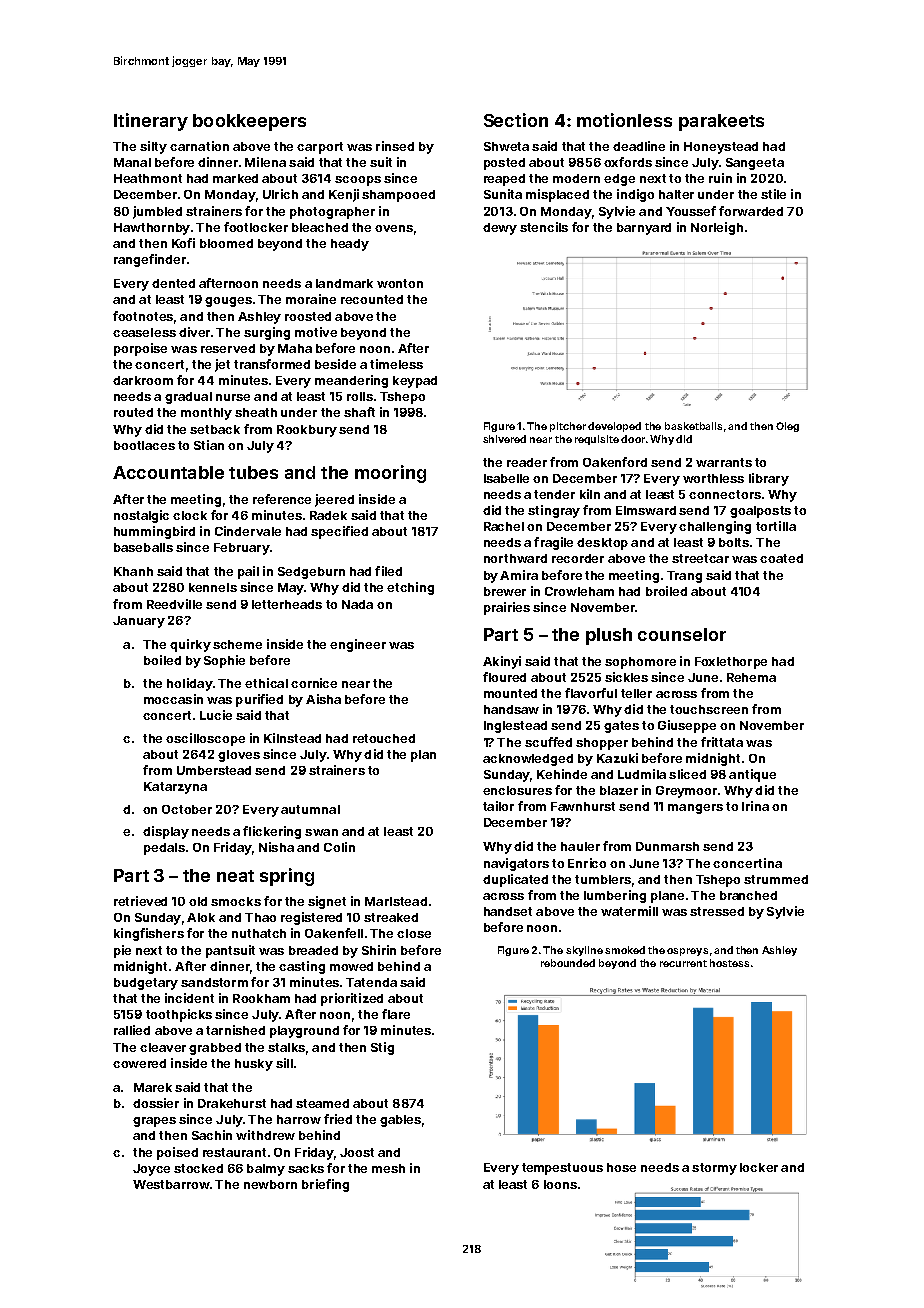 The image size is (924, 1308). What do you see at coordinates (133, 571) in the screenshot?
I see `Khanh` at bounding box center [133, 571].
